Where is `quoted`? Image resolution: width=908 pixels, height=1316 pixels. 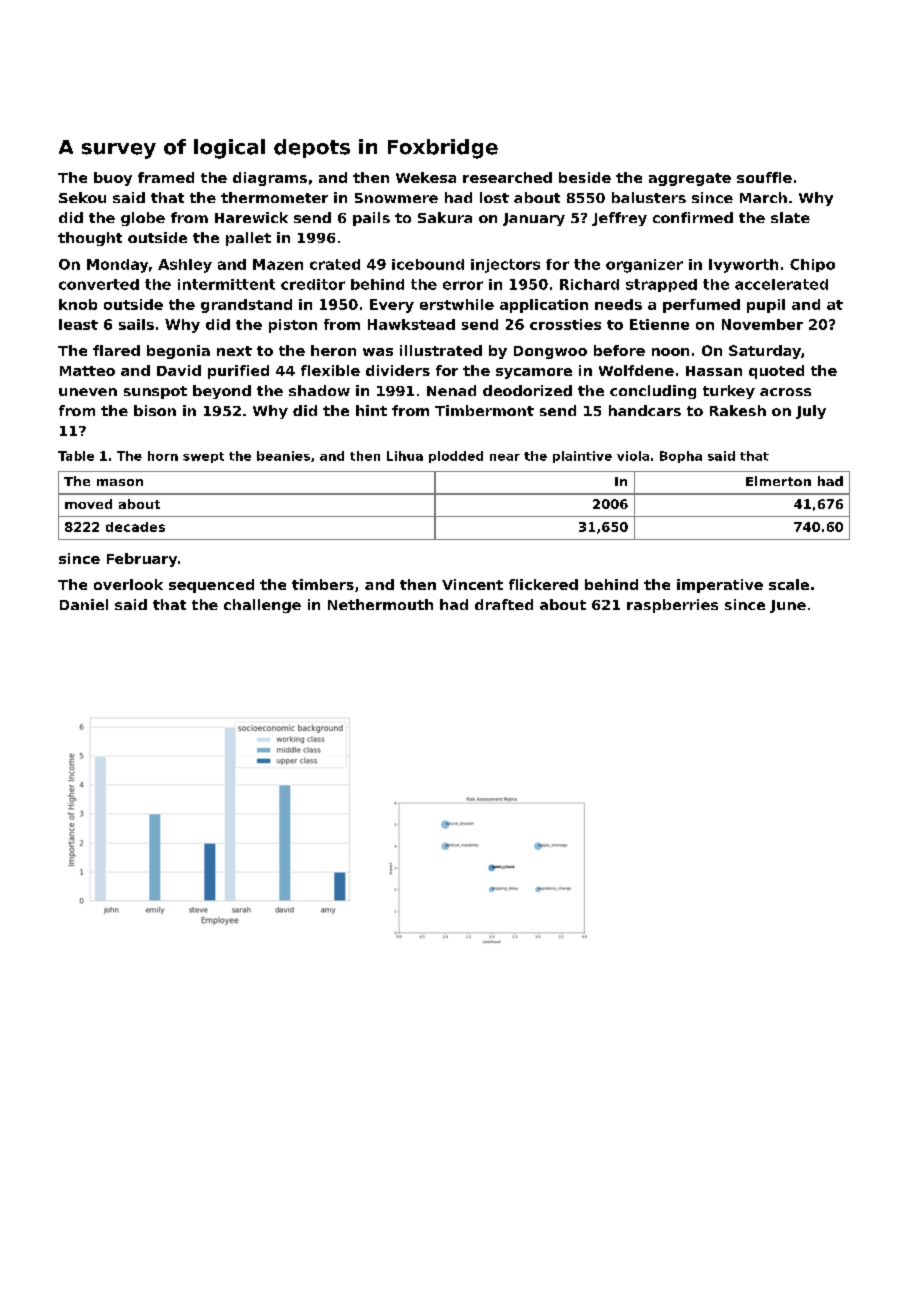 quoted is located at coordinates (776, 372).
